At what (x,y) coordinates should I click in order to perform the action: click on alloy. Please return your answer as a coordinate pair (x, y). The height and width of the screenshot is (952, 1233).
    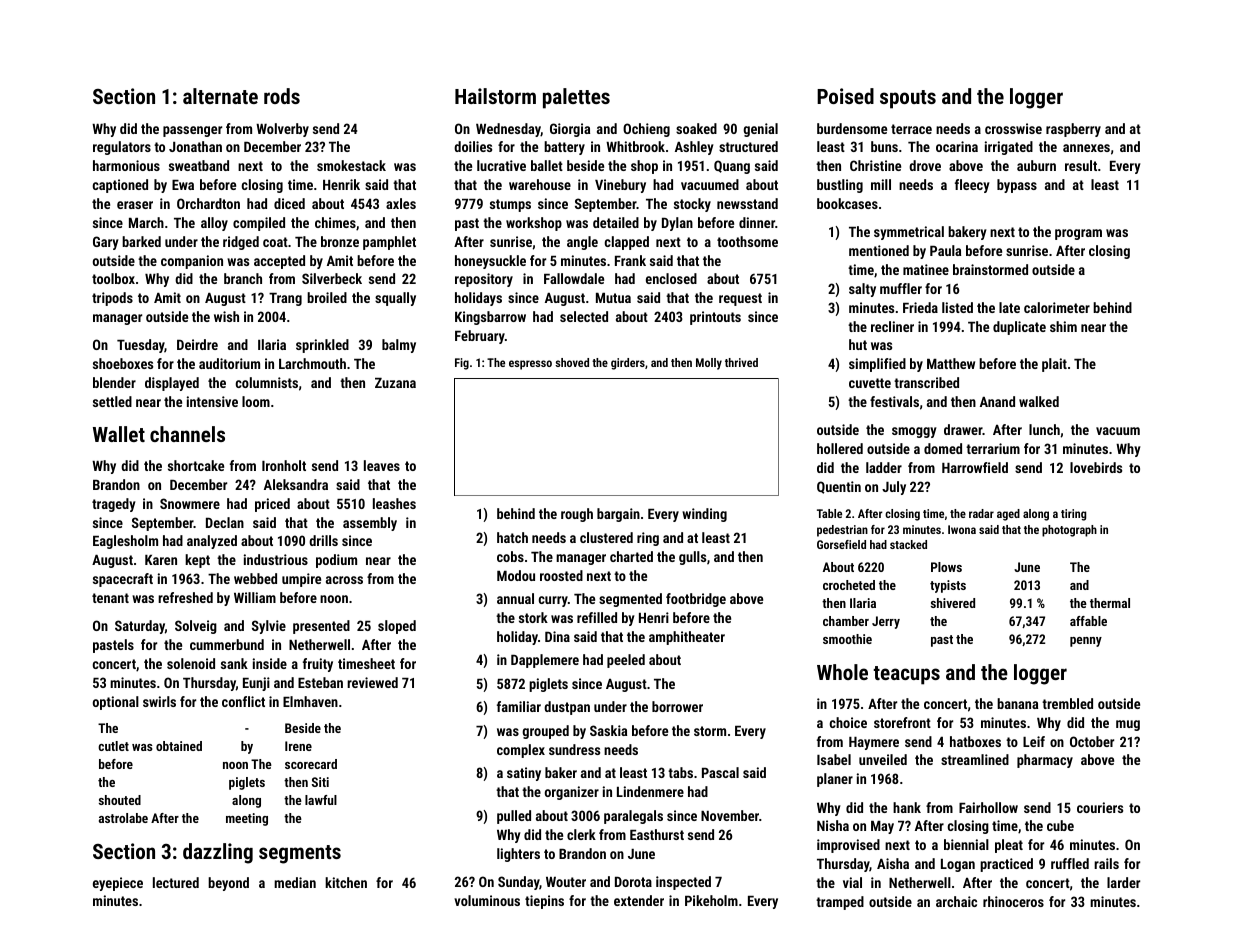
    Looking at the image, I should click on (214, 224).
